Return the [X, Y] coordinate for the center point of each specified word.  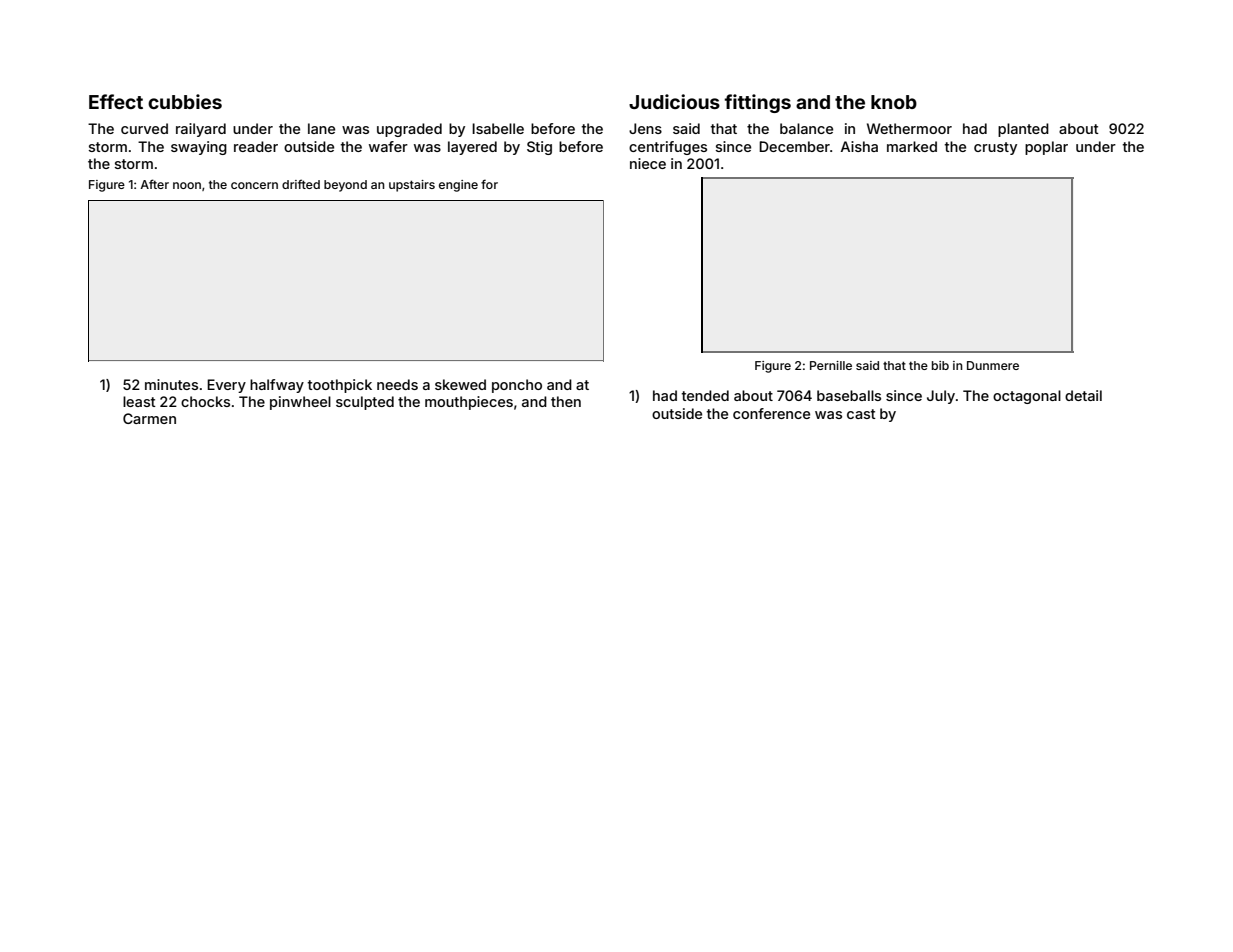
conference [771, 413]
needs [397, 384]
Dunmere [993, 365]
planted [1023, 130]
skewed [460, 384]
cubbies [185, 101]
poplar [1046, 148]
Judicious [674, 101]
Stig [539, 148]
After [154, 184]
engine [458, 186]
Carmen [149, 418]
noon [187, 185]
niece [648, 163]
